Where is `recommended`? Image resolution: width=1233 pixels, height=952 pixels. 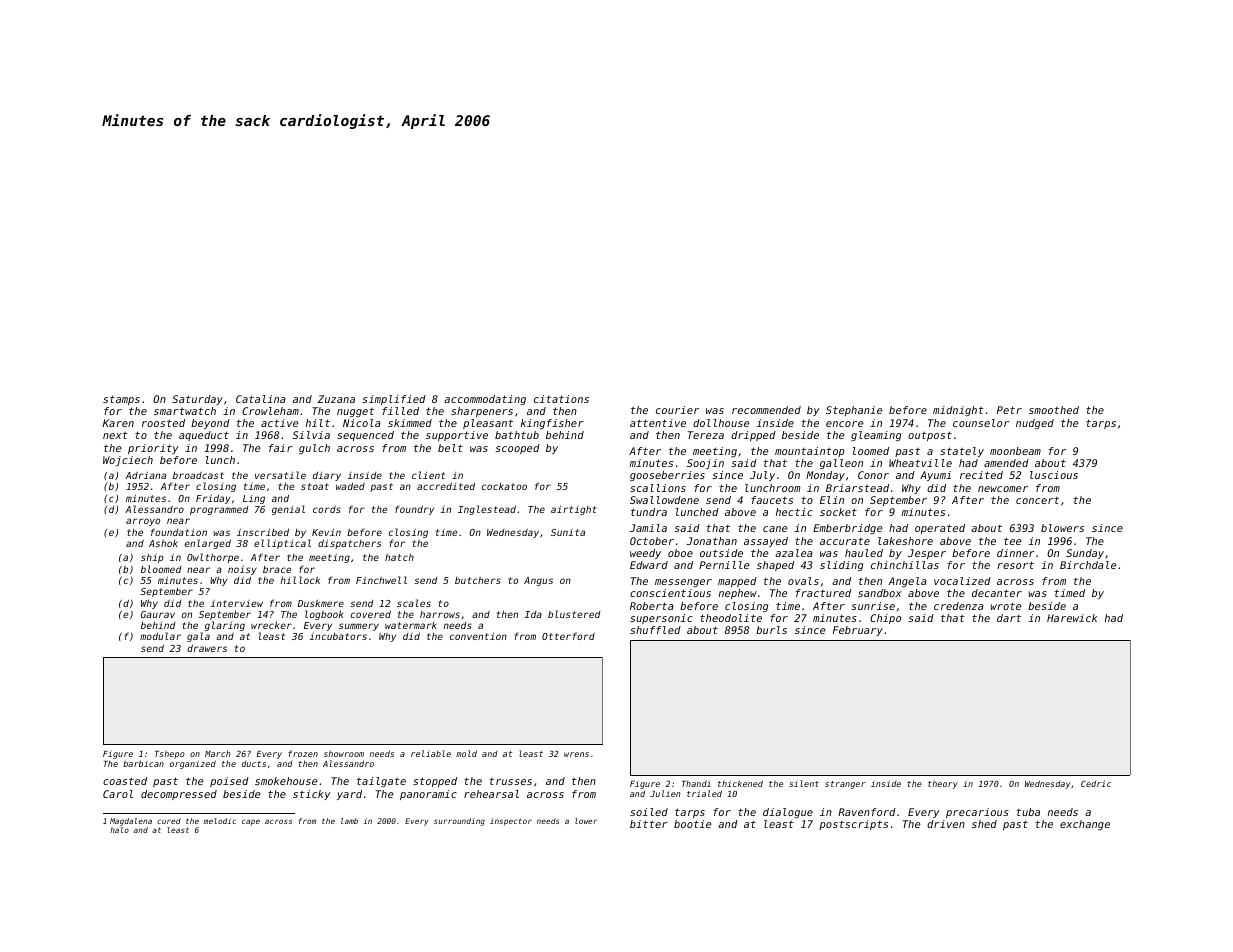
recommended is located at coordinates (766, 410).
